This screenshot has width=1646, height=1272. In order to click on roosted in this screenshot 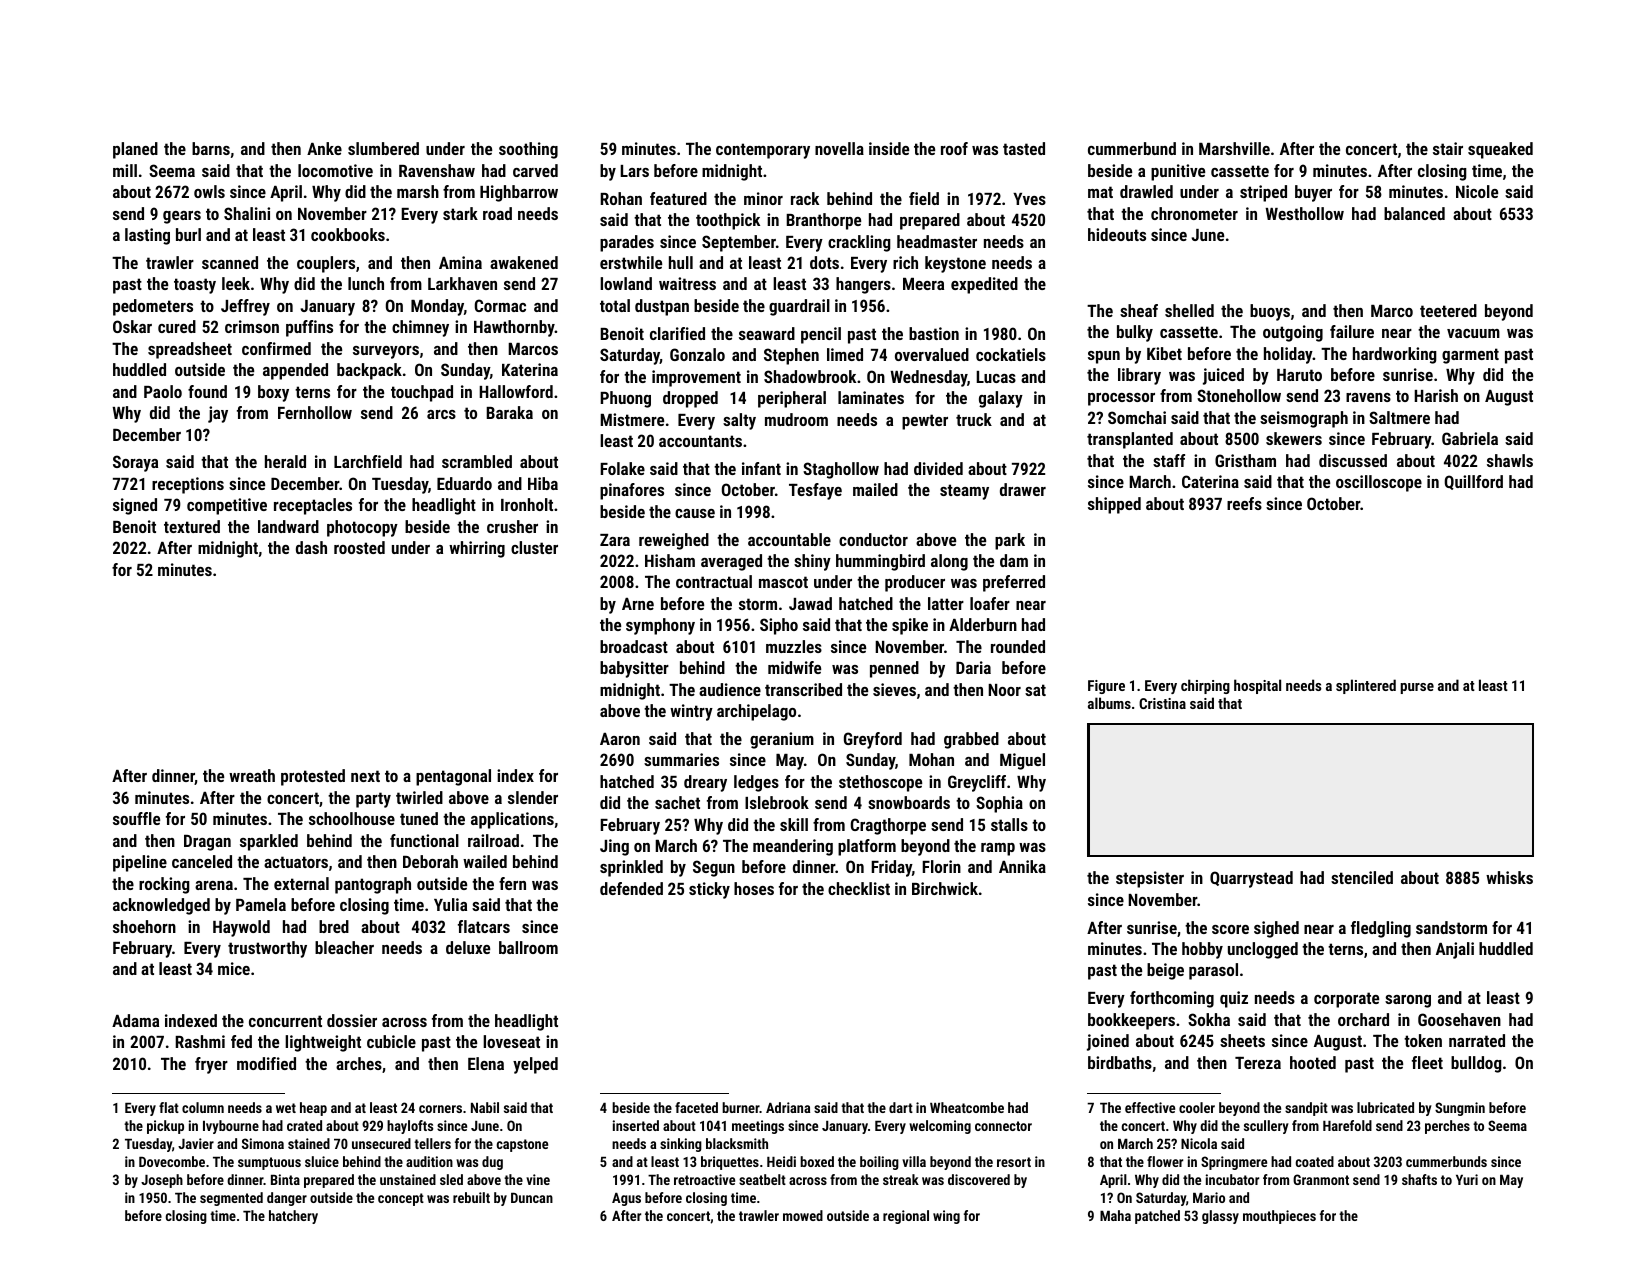, I will do `click(359, 547)`.
